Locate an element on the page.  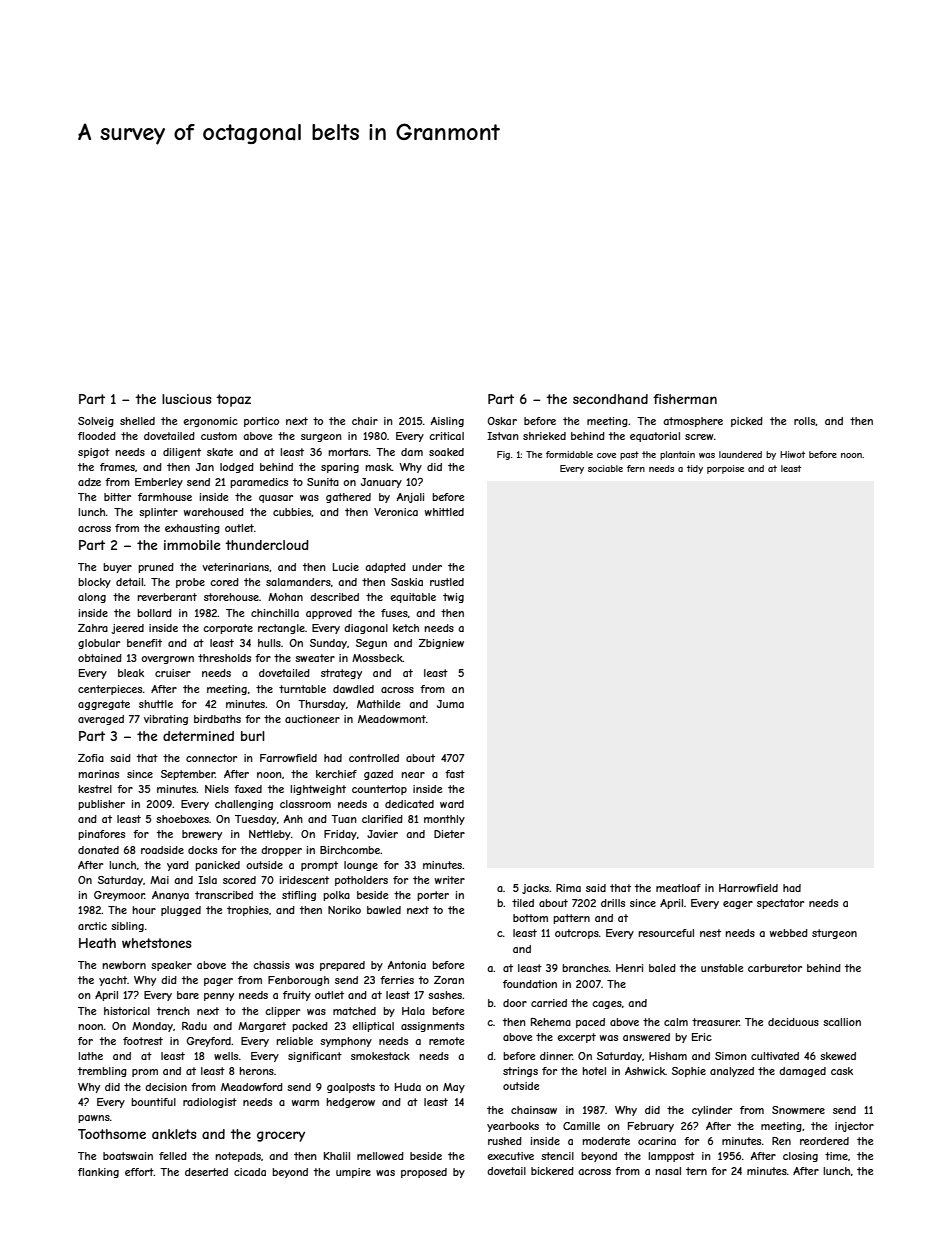
pager is located at coordinates (218, 982).
